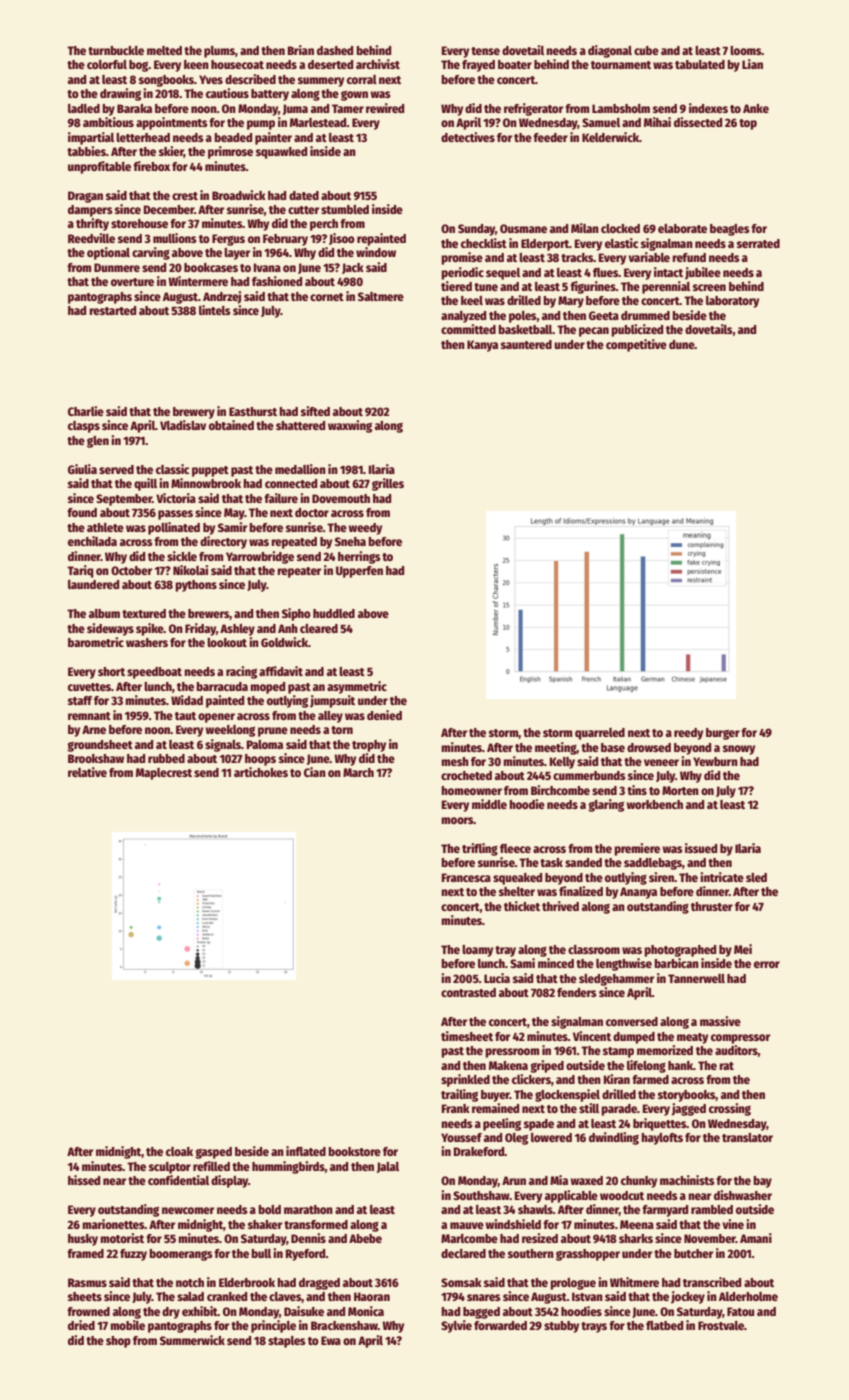  What do you see at coordinates (562, 763) in the screenshot?
I see `Kelly` at bounding box center [562, 763].
